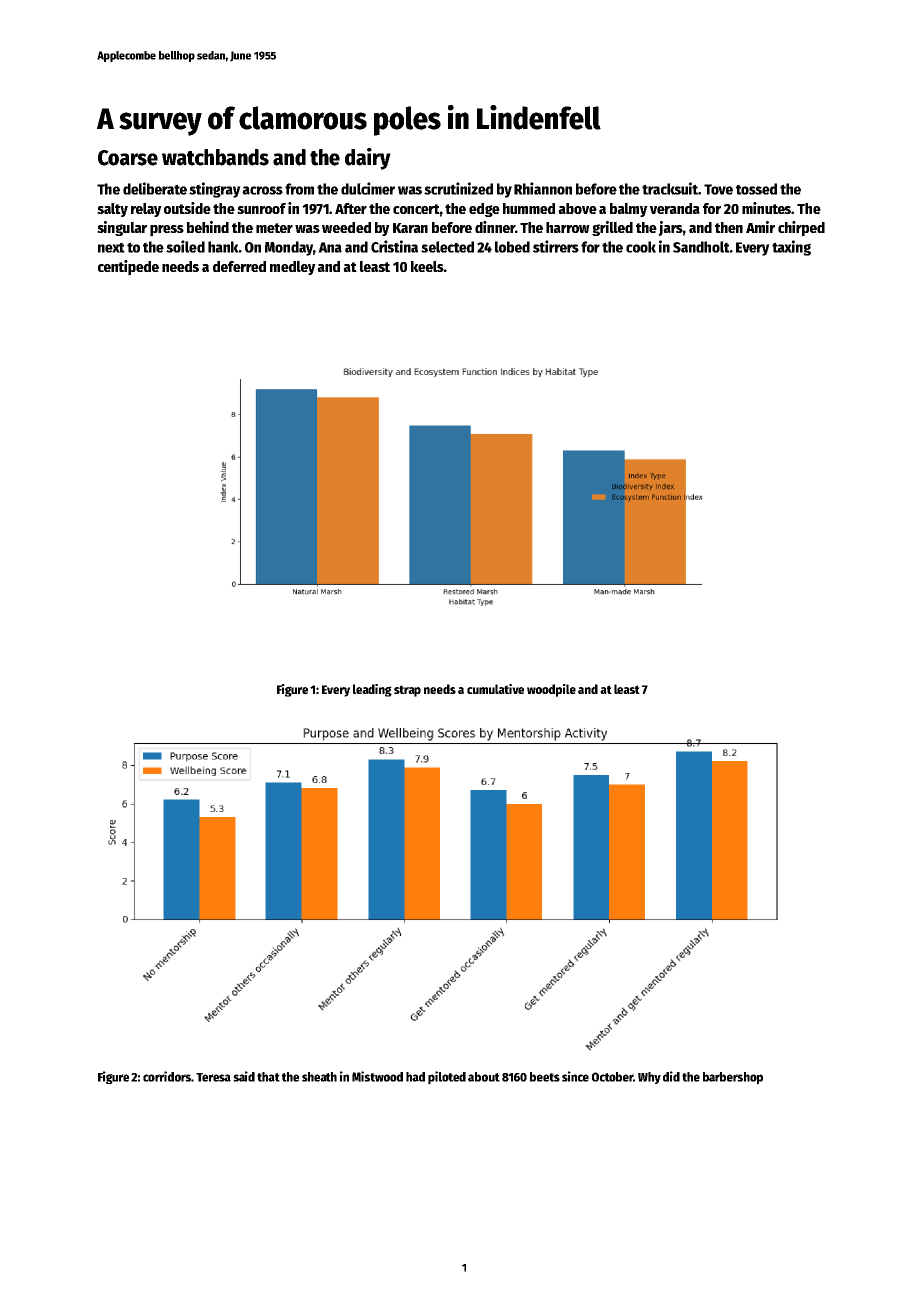 The width and height of the document is (924, 1308). What do you see at coordinates (167, 1076) in the document?
I see `corridors` at bounding box center [167, 1076].
